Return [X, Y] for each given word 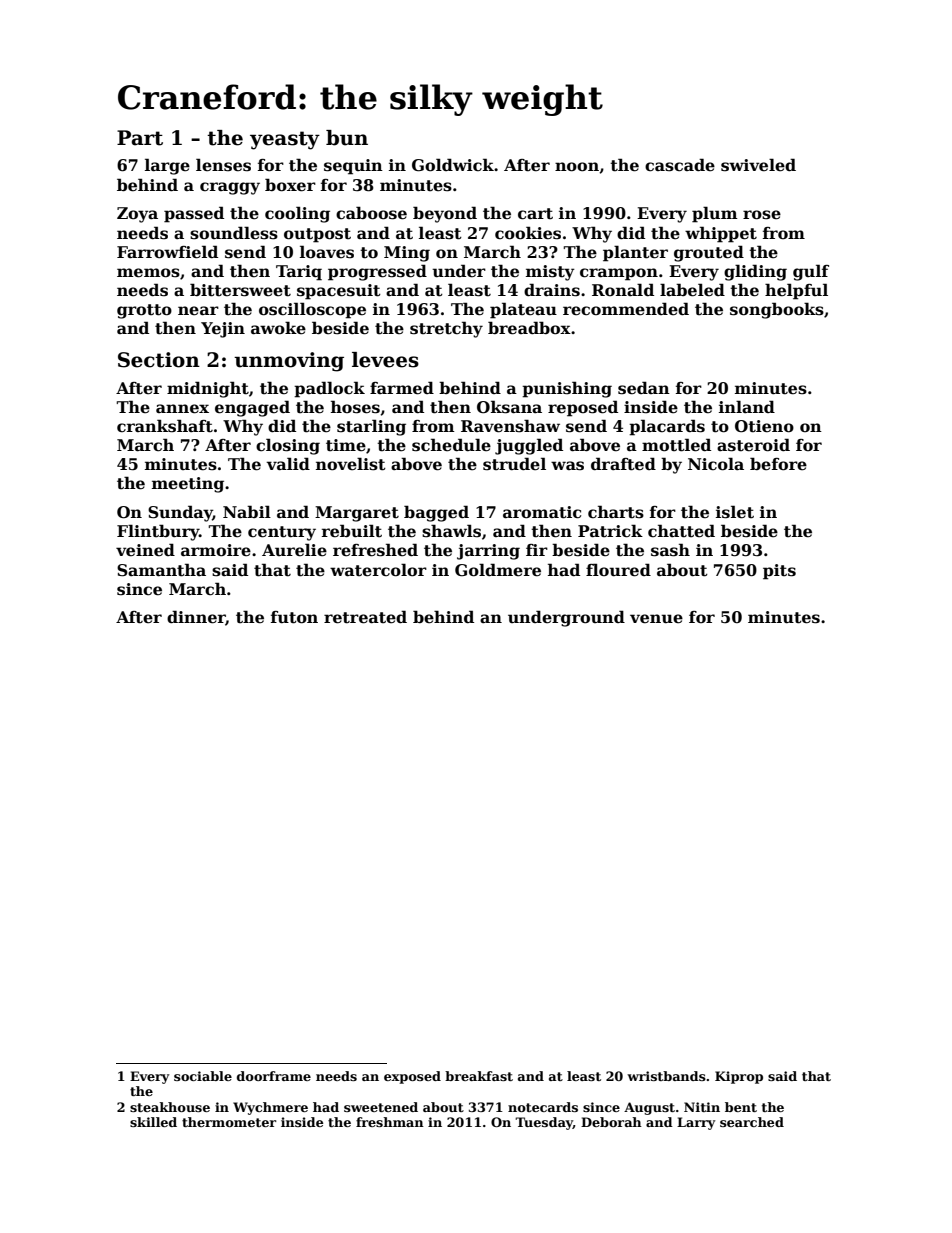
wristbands [666, 1076]
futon [294, 617]
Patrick [610, 531]
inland [747, 406]
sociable [203, 1076]
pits [779, 572]
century [282, 533]
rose [762, 215]
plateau [523, 310]
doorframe [274, 1076]
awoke [278, 328]
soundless [234, 233]
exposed [412, 1077]
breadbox [529, 328]
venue [656, 619]
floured [618, 570]
